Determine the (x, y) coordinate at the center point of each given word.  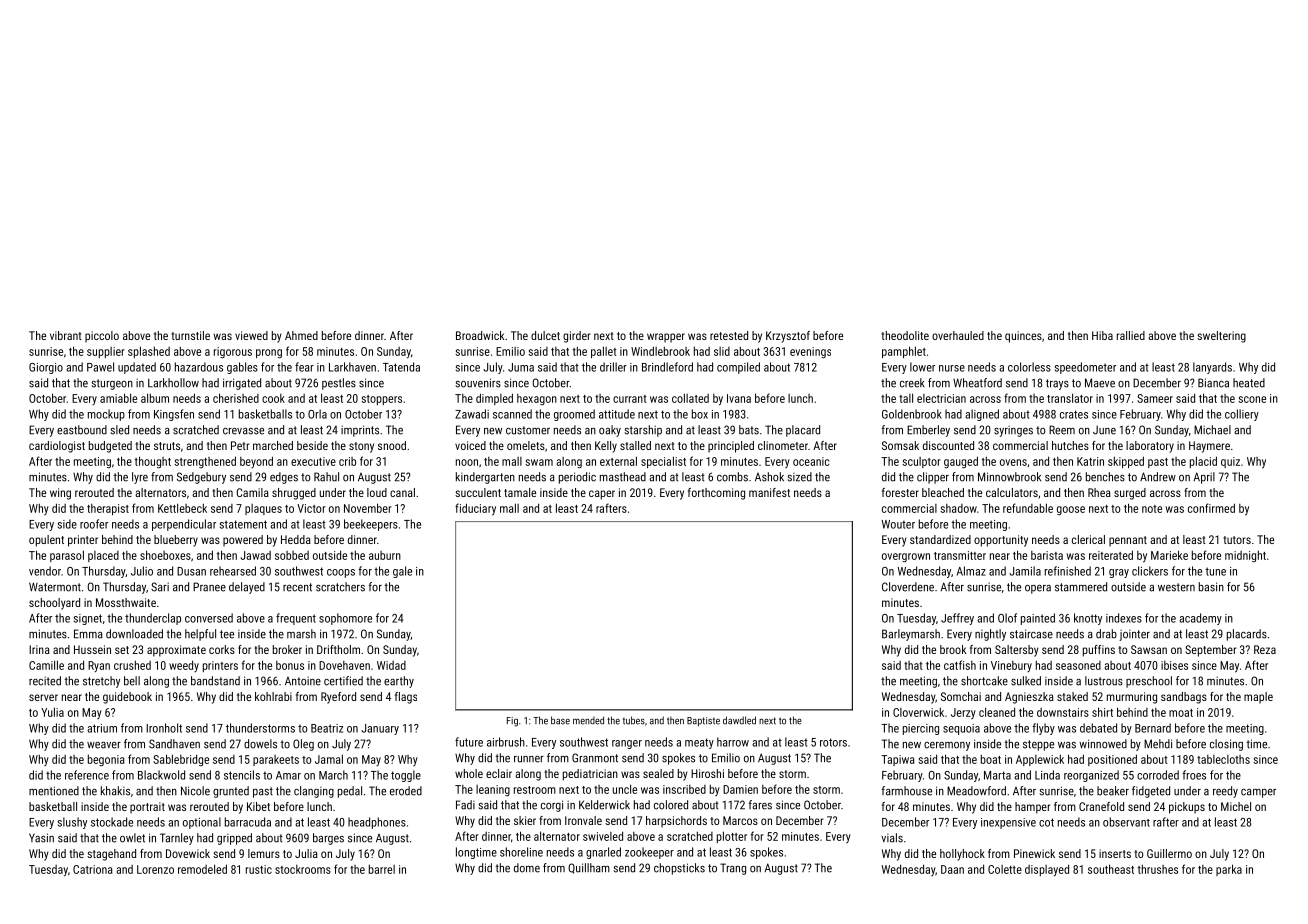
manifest (769, 492)
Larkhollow (173, 383)
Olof (1007, 618)
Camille (46, 665)
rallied (1131, 335)
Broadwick (480, 335)
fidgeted (1151, 792)
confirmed (1211, 508)
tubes (634, 720)
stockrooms (303, 869)
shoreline (521, 852)
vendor (45, 571)
